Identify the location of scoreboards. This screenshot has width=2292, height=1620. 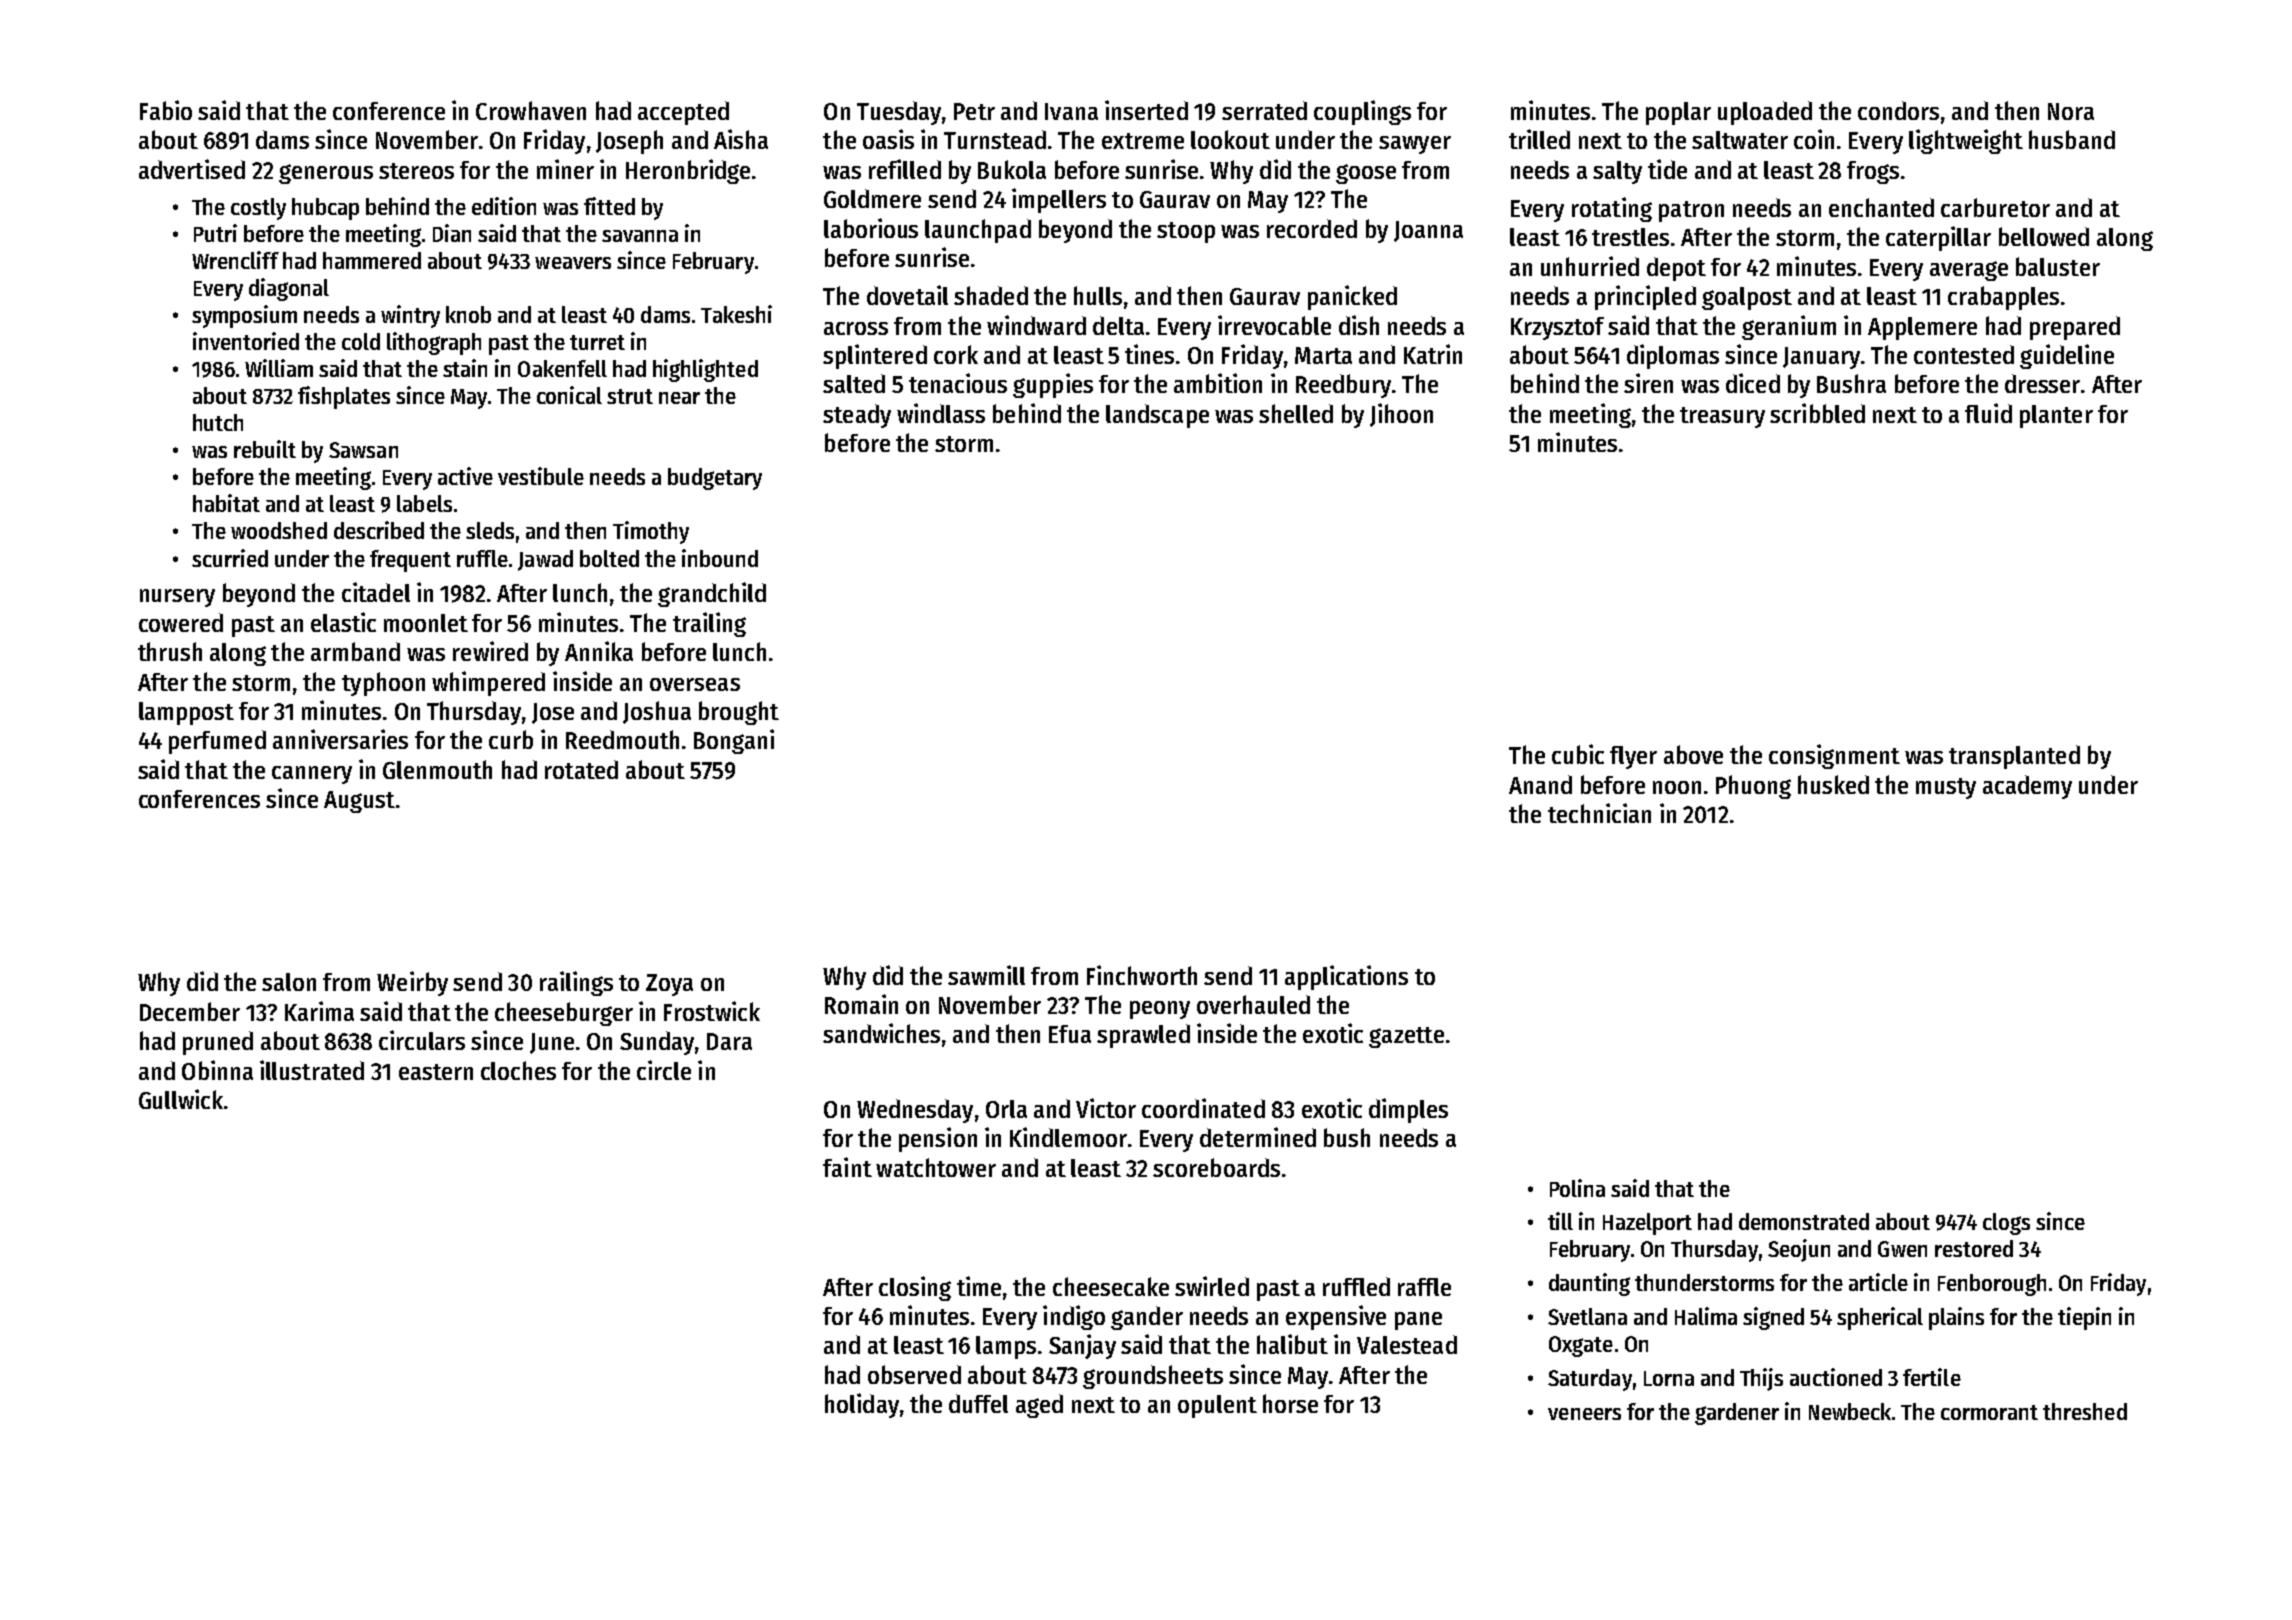
(1216, 1167).
